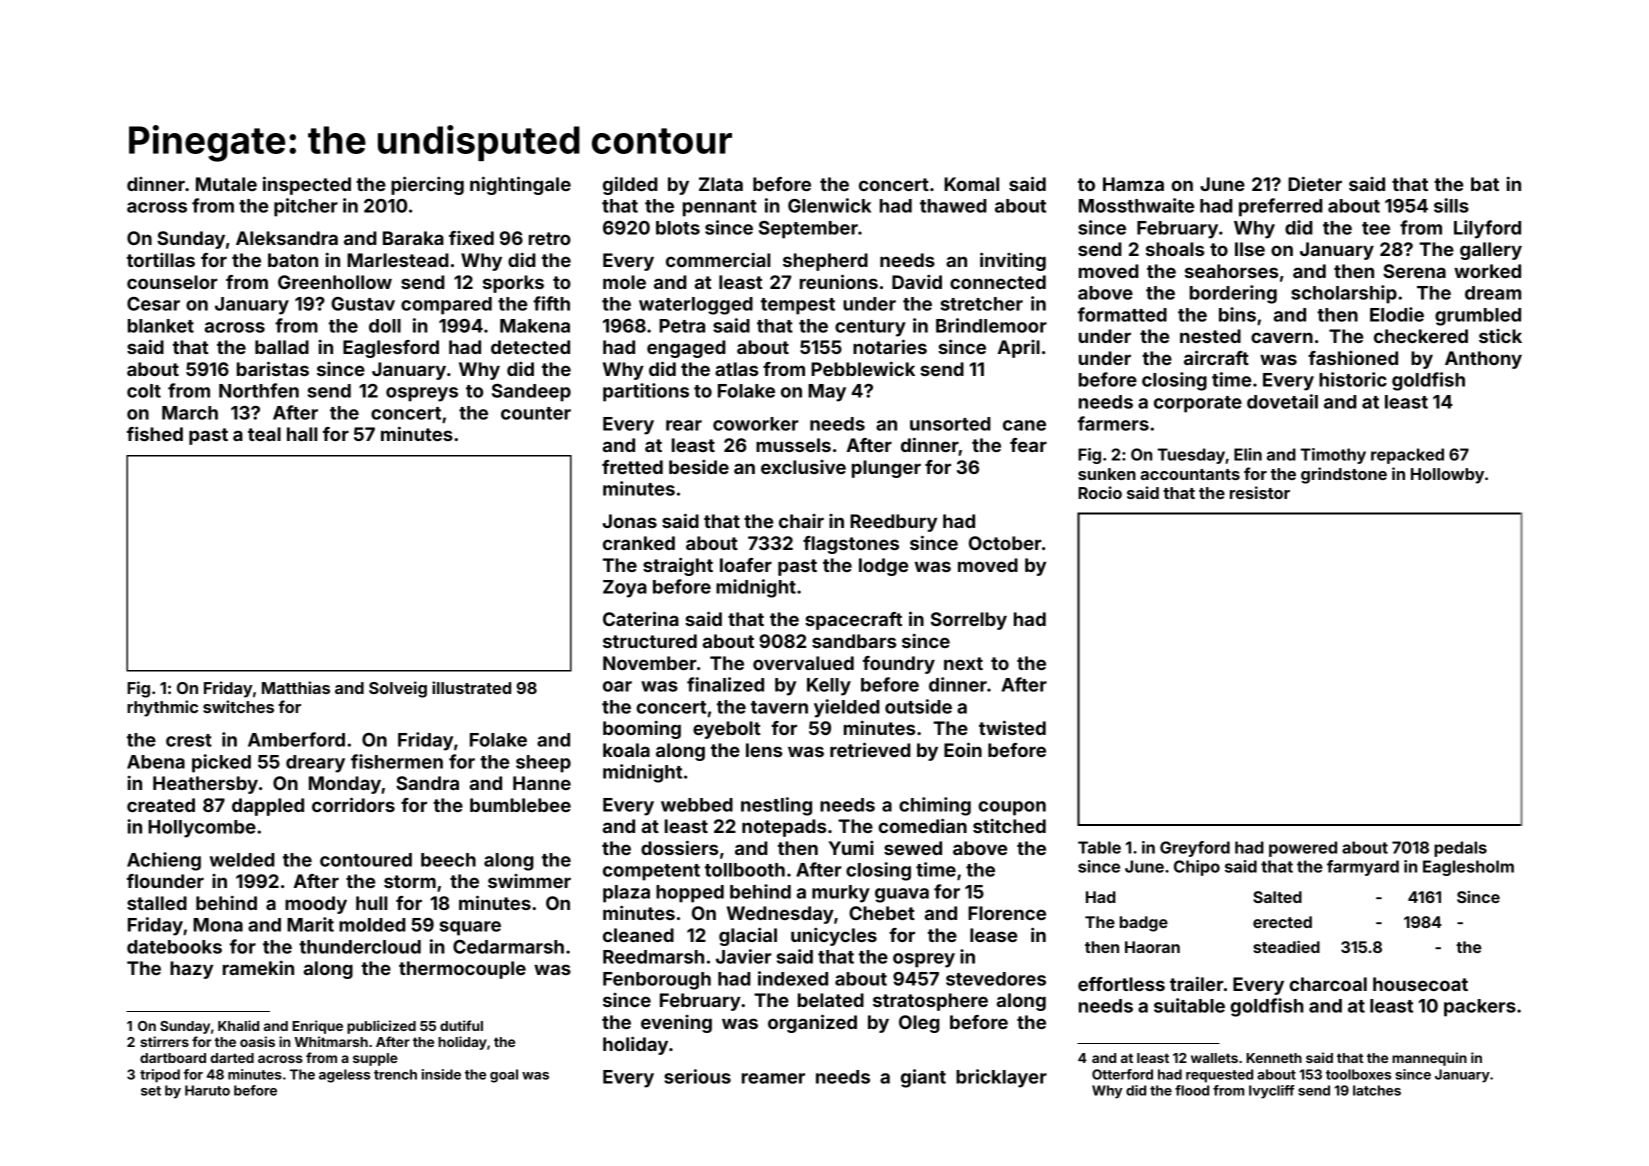 The image size is (1649, 1166). I want to click on Dieter, so click(1315, 183).
